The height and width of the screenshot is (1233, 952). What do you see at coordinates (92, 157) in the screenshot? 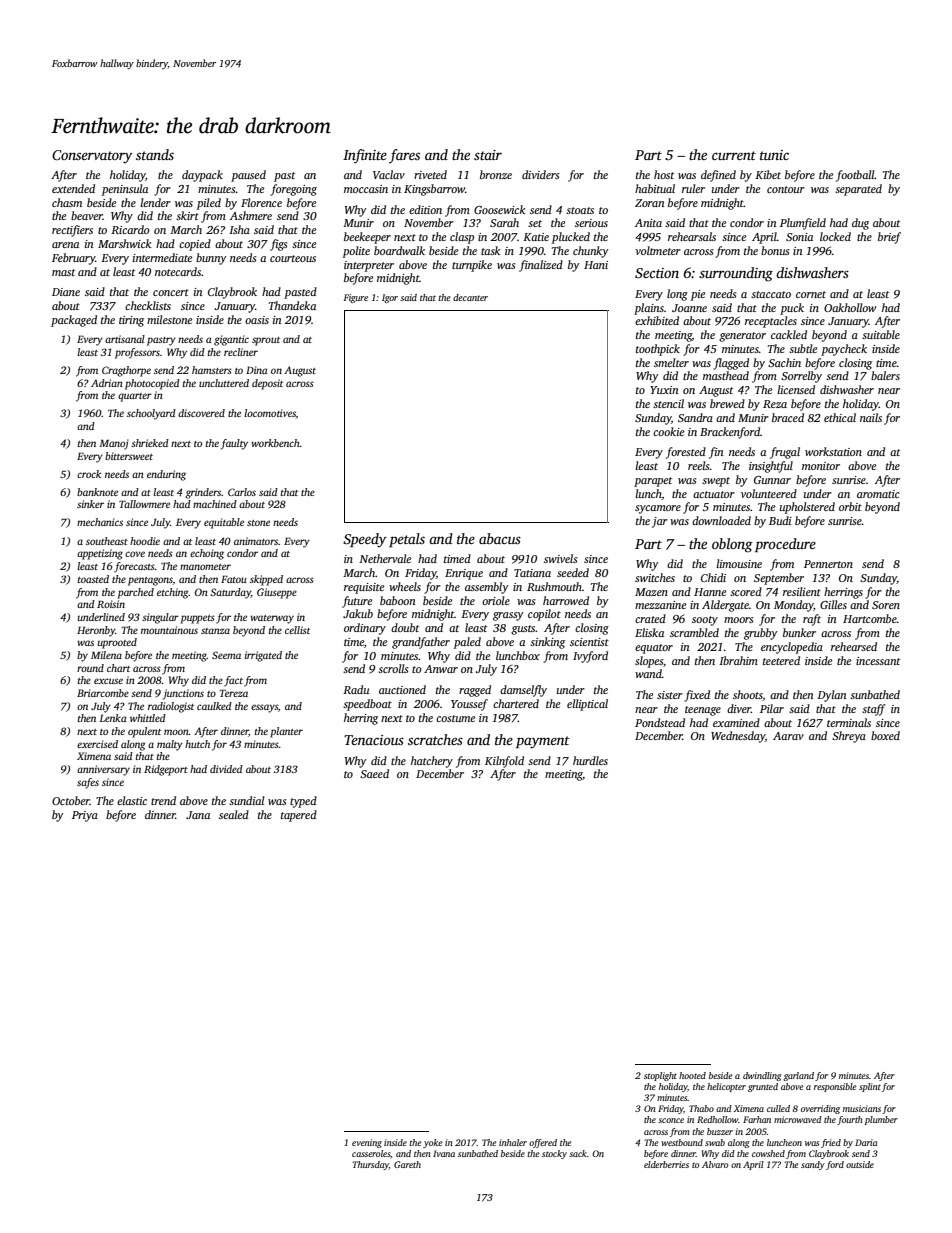
I see `Conservatory` at bounding box center [92, 157].
